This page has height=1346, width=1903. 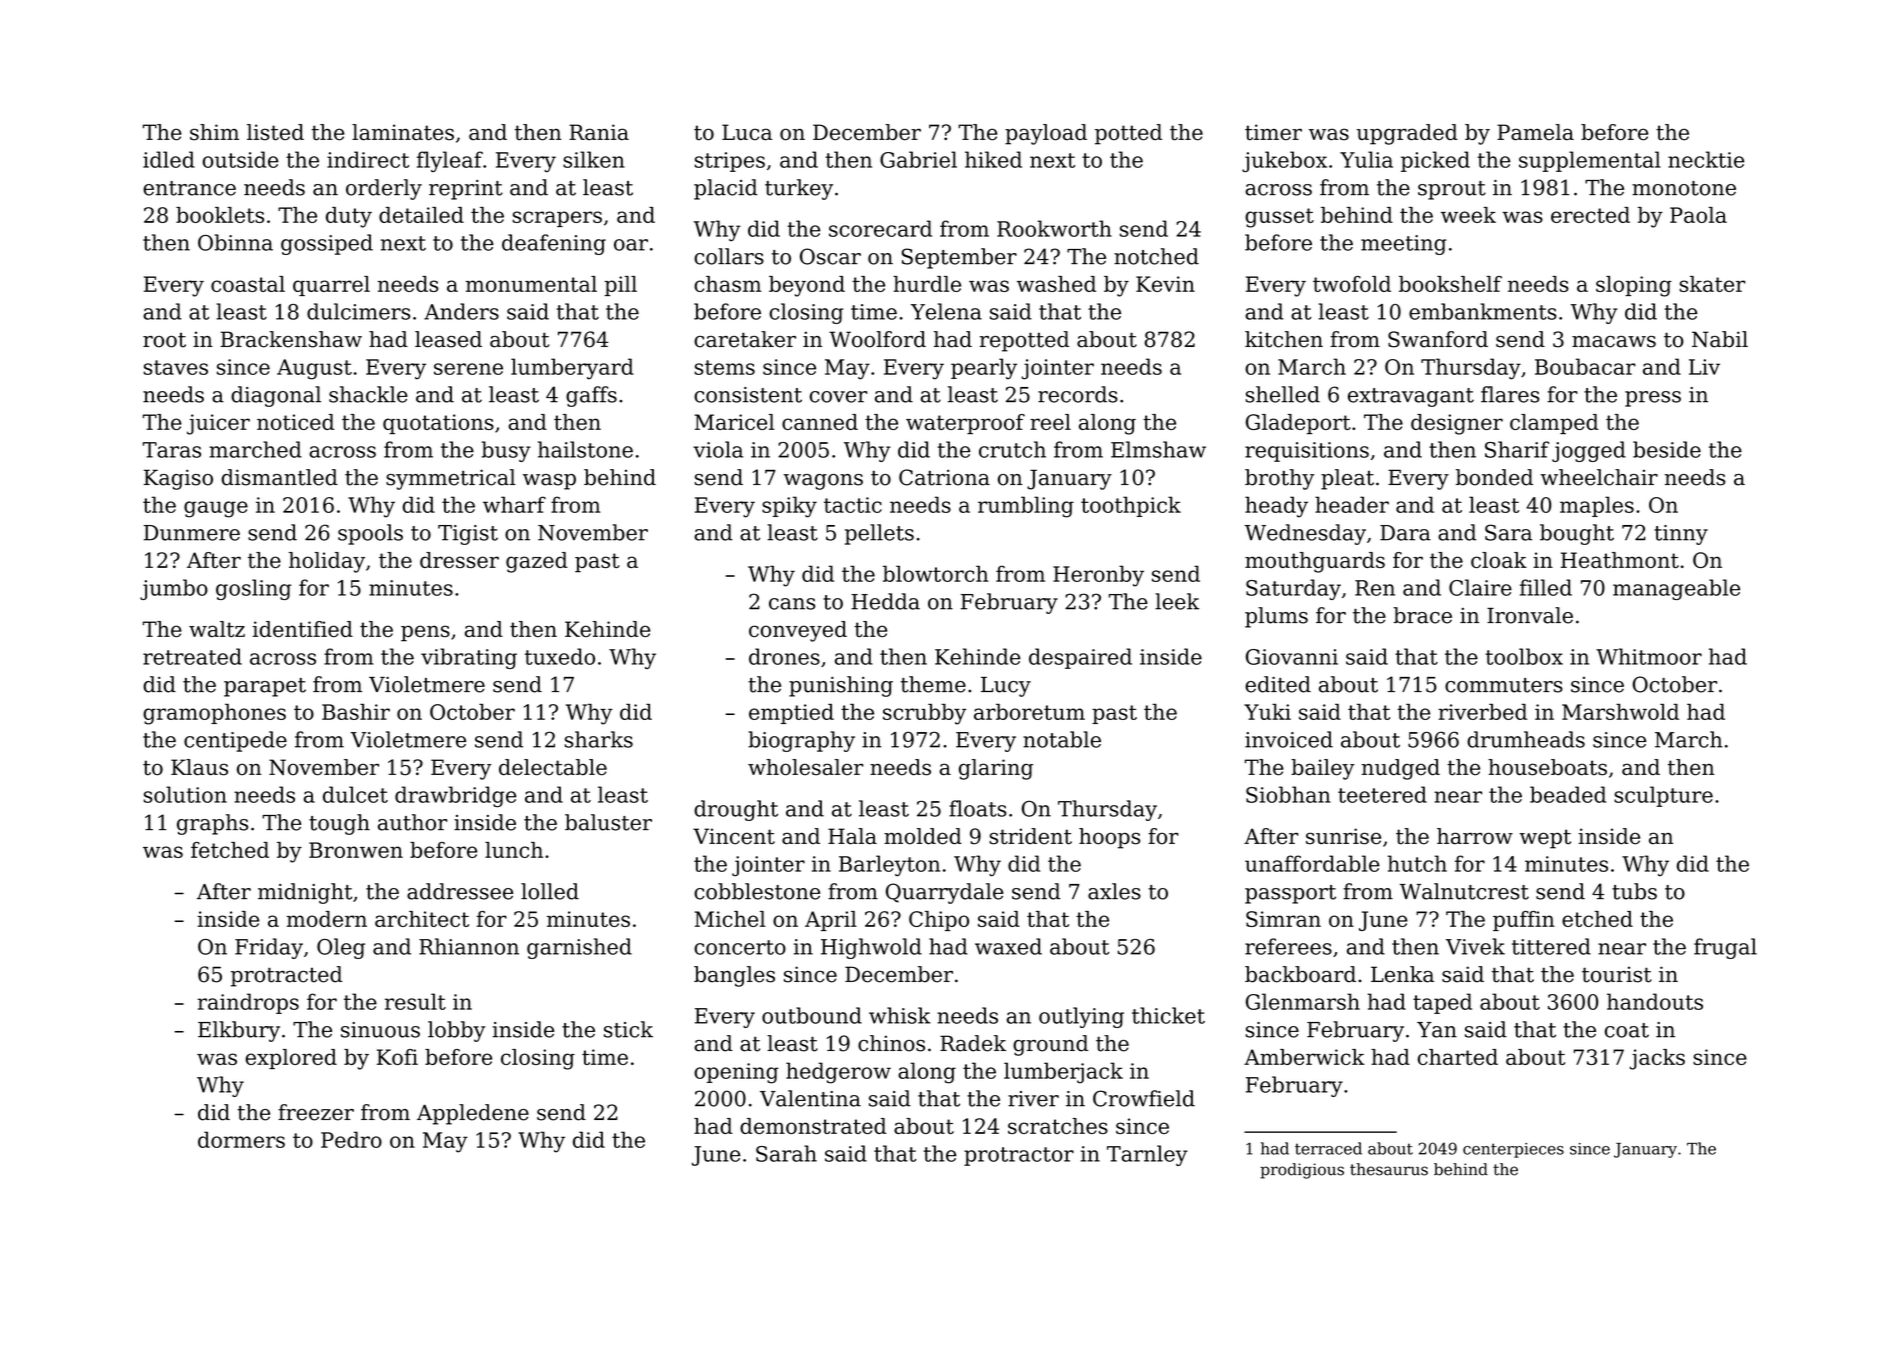 I want to click on Yelena, so click(x=946, y=311).
